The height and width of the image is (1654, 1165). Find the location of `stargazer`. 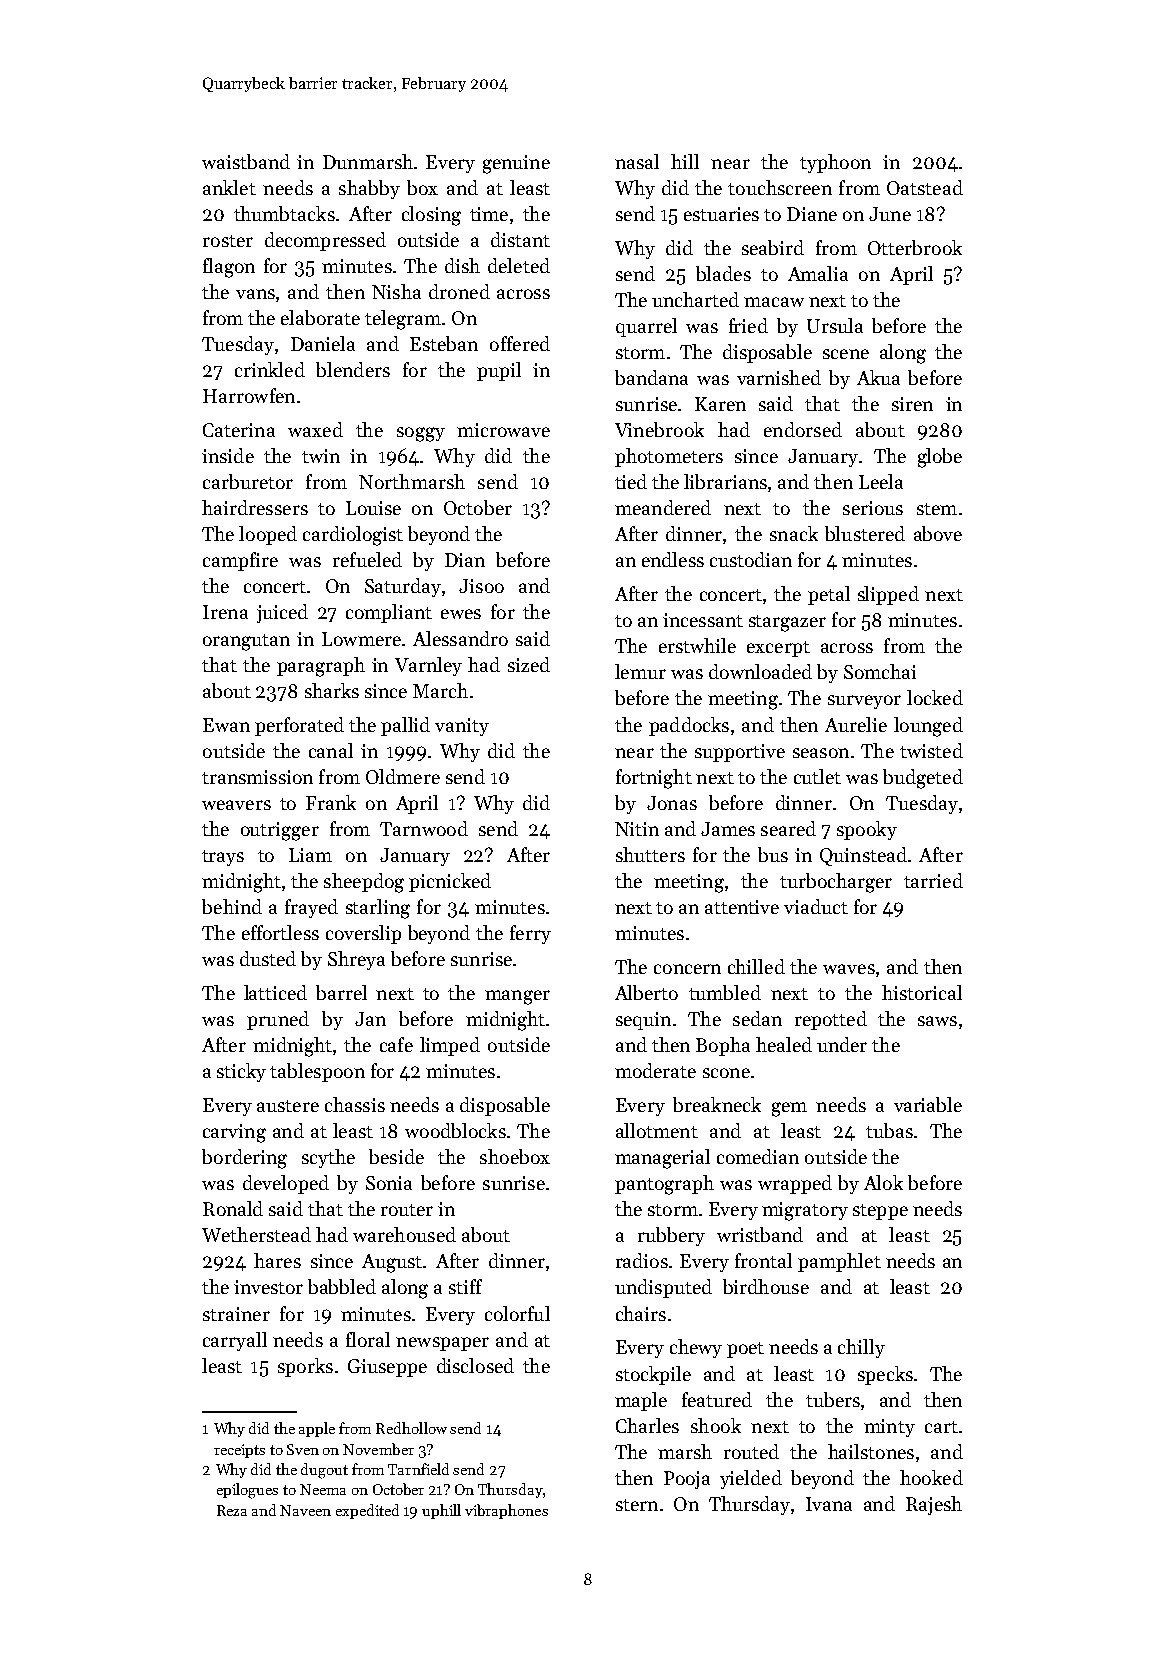

stargazer is located at coordinates (787, 623).
